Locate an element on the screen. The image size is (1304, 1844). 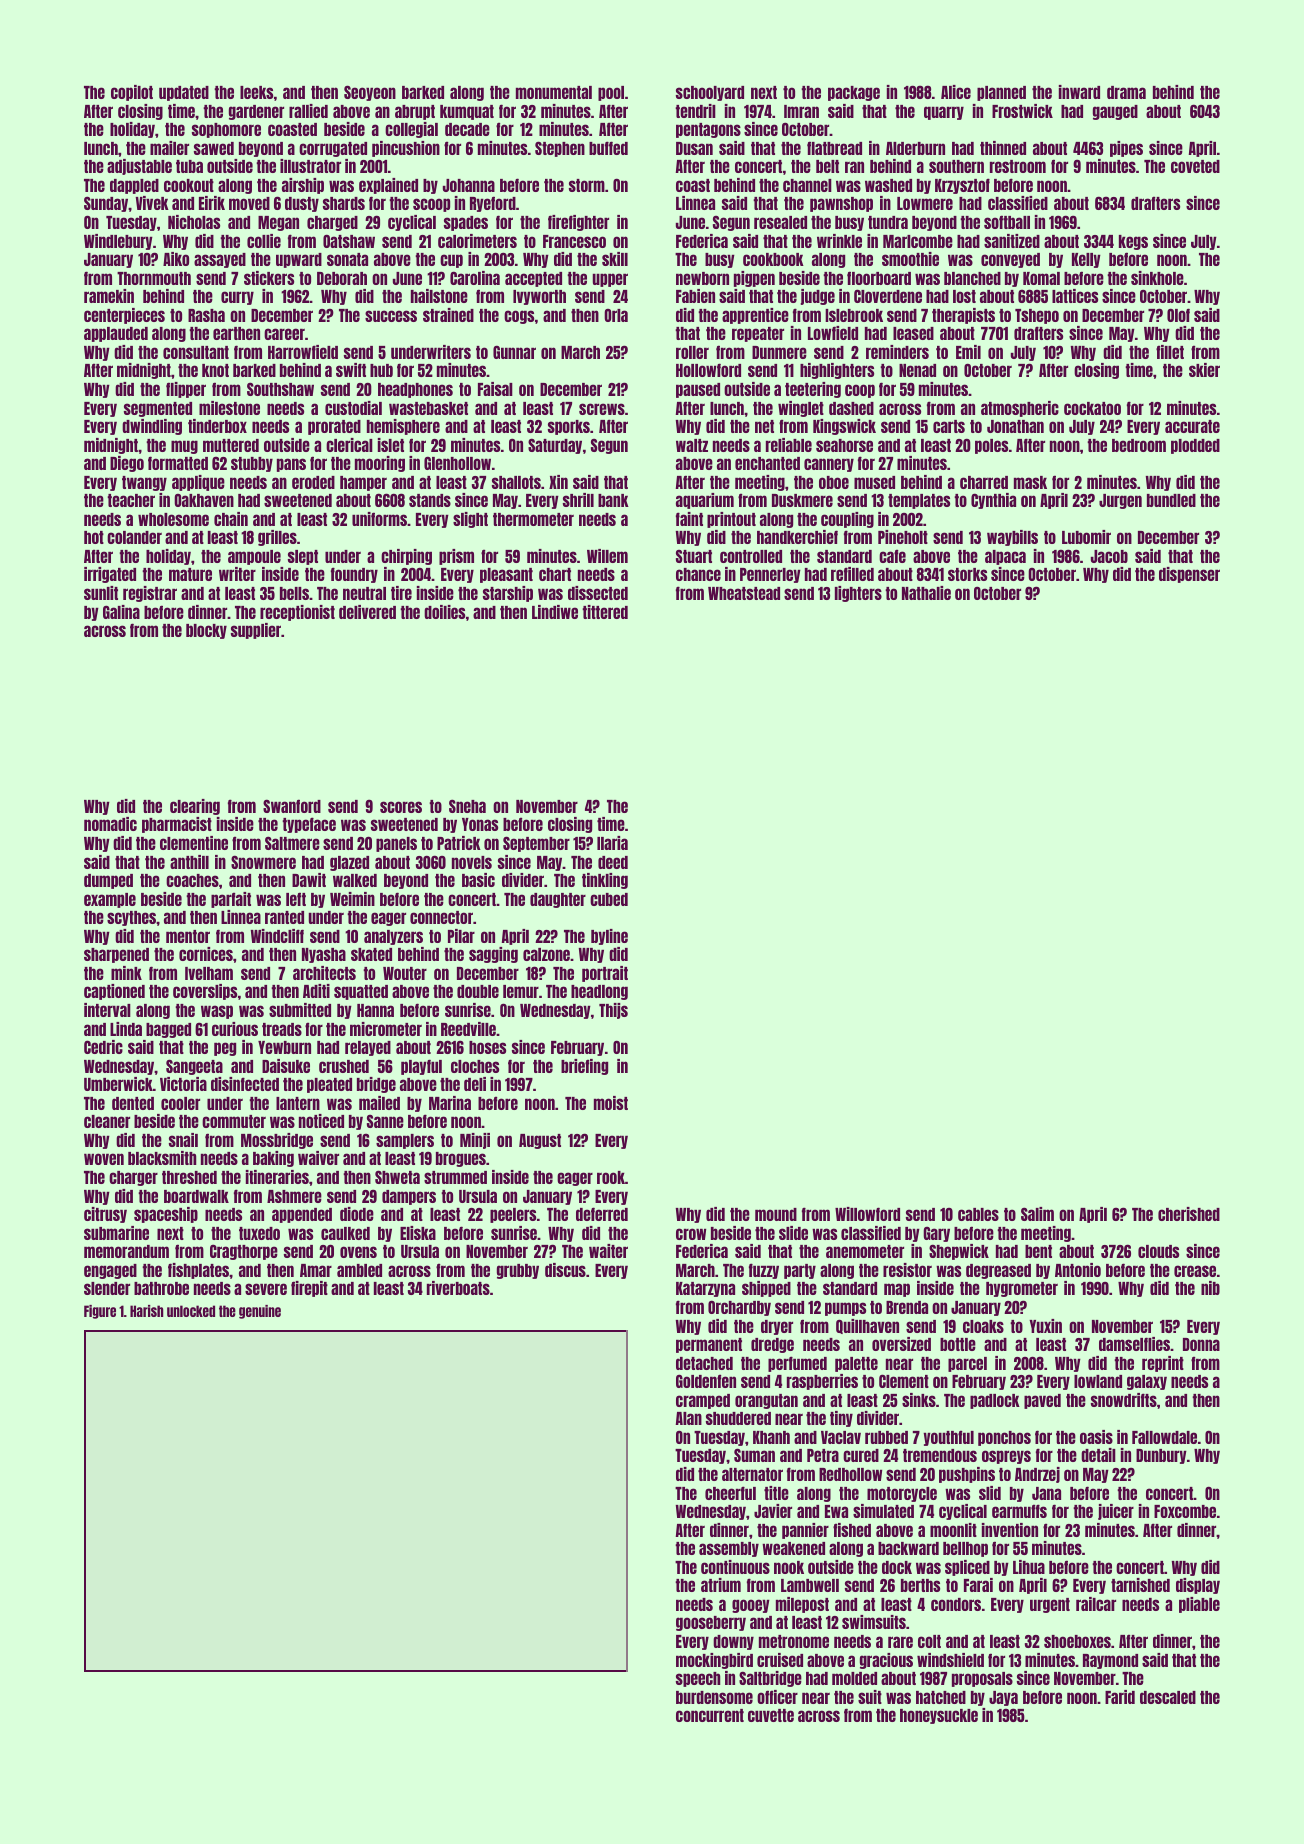
Faisal is located at coordinates (495, 389).
